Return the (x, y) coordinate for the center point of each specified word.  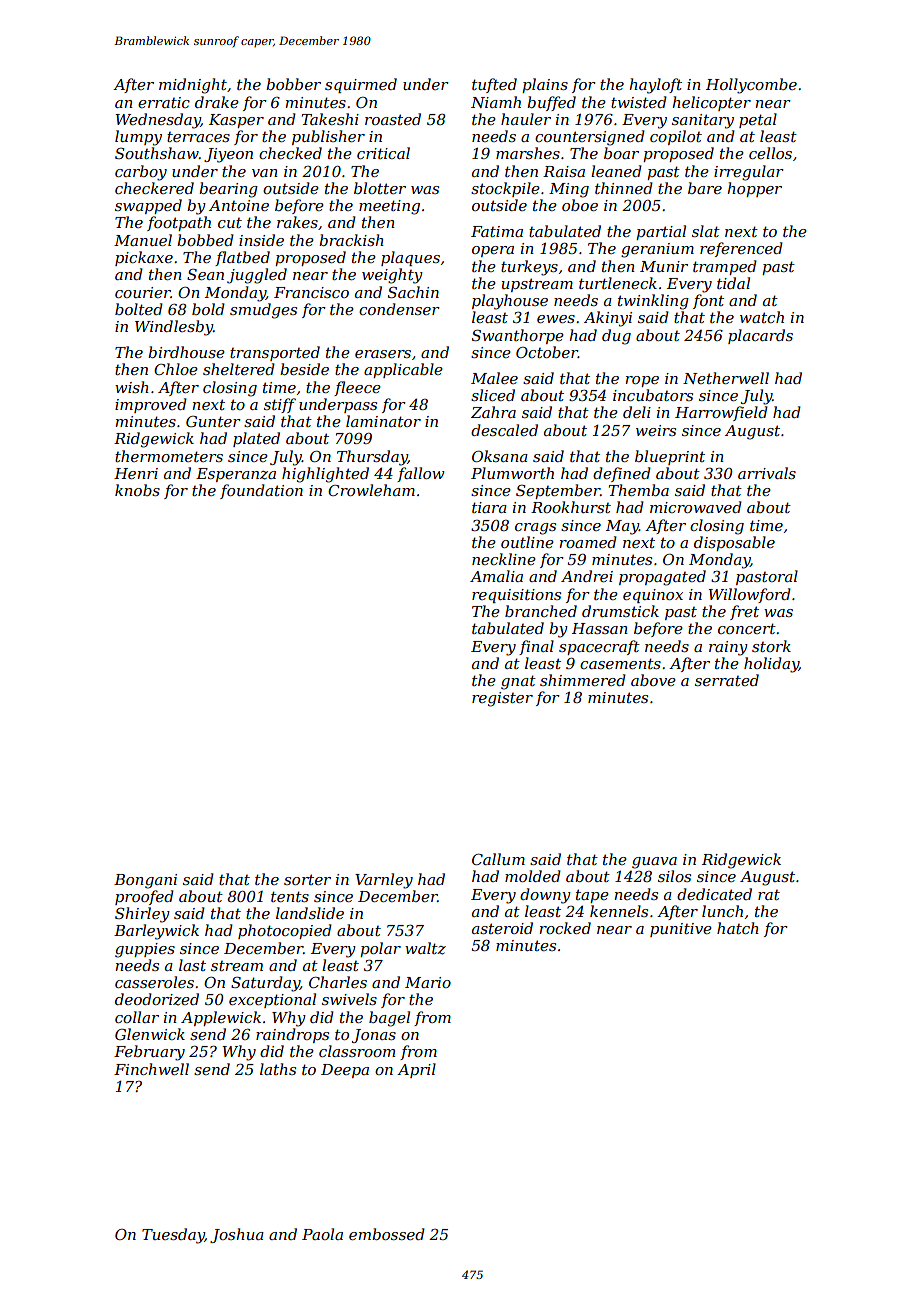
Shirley (142, 915)
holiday (771, 665)
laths (278, 1069)
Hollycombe (751, 86)
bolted (139, 309)
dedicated (714, 894)
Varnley (384, 881)
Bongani (145, 881)
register (502, 699)
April (416, 1070)
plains (545, 85)
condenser (399, 309)
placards (760, 336)
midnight (193, 86)
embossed (387, 1234)
